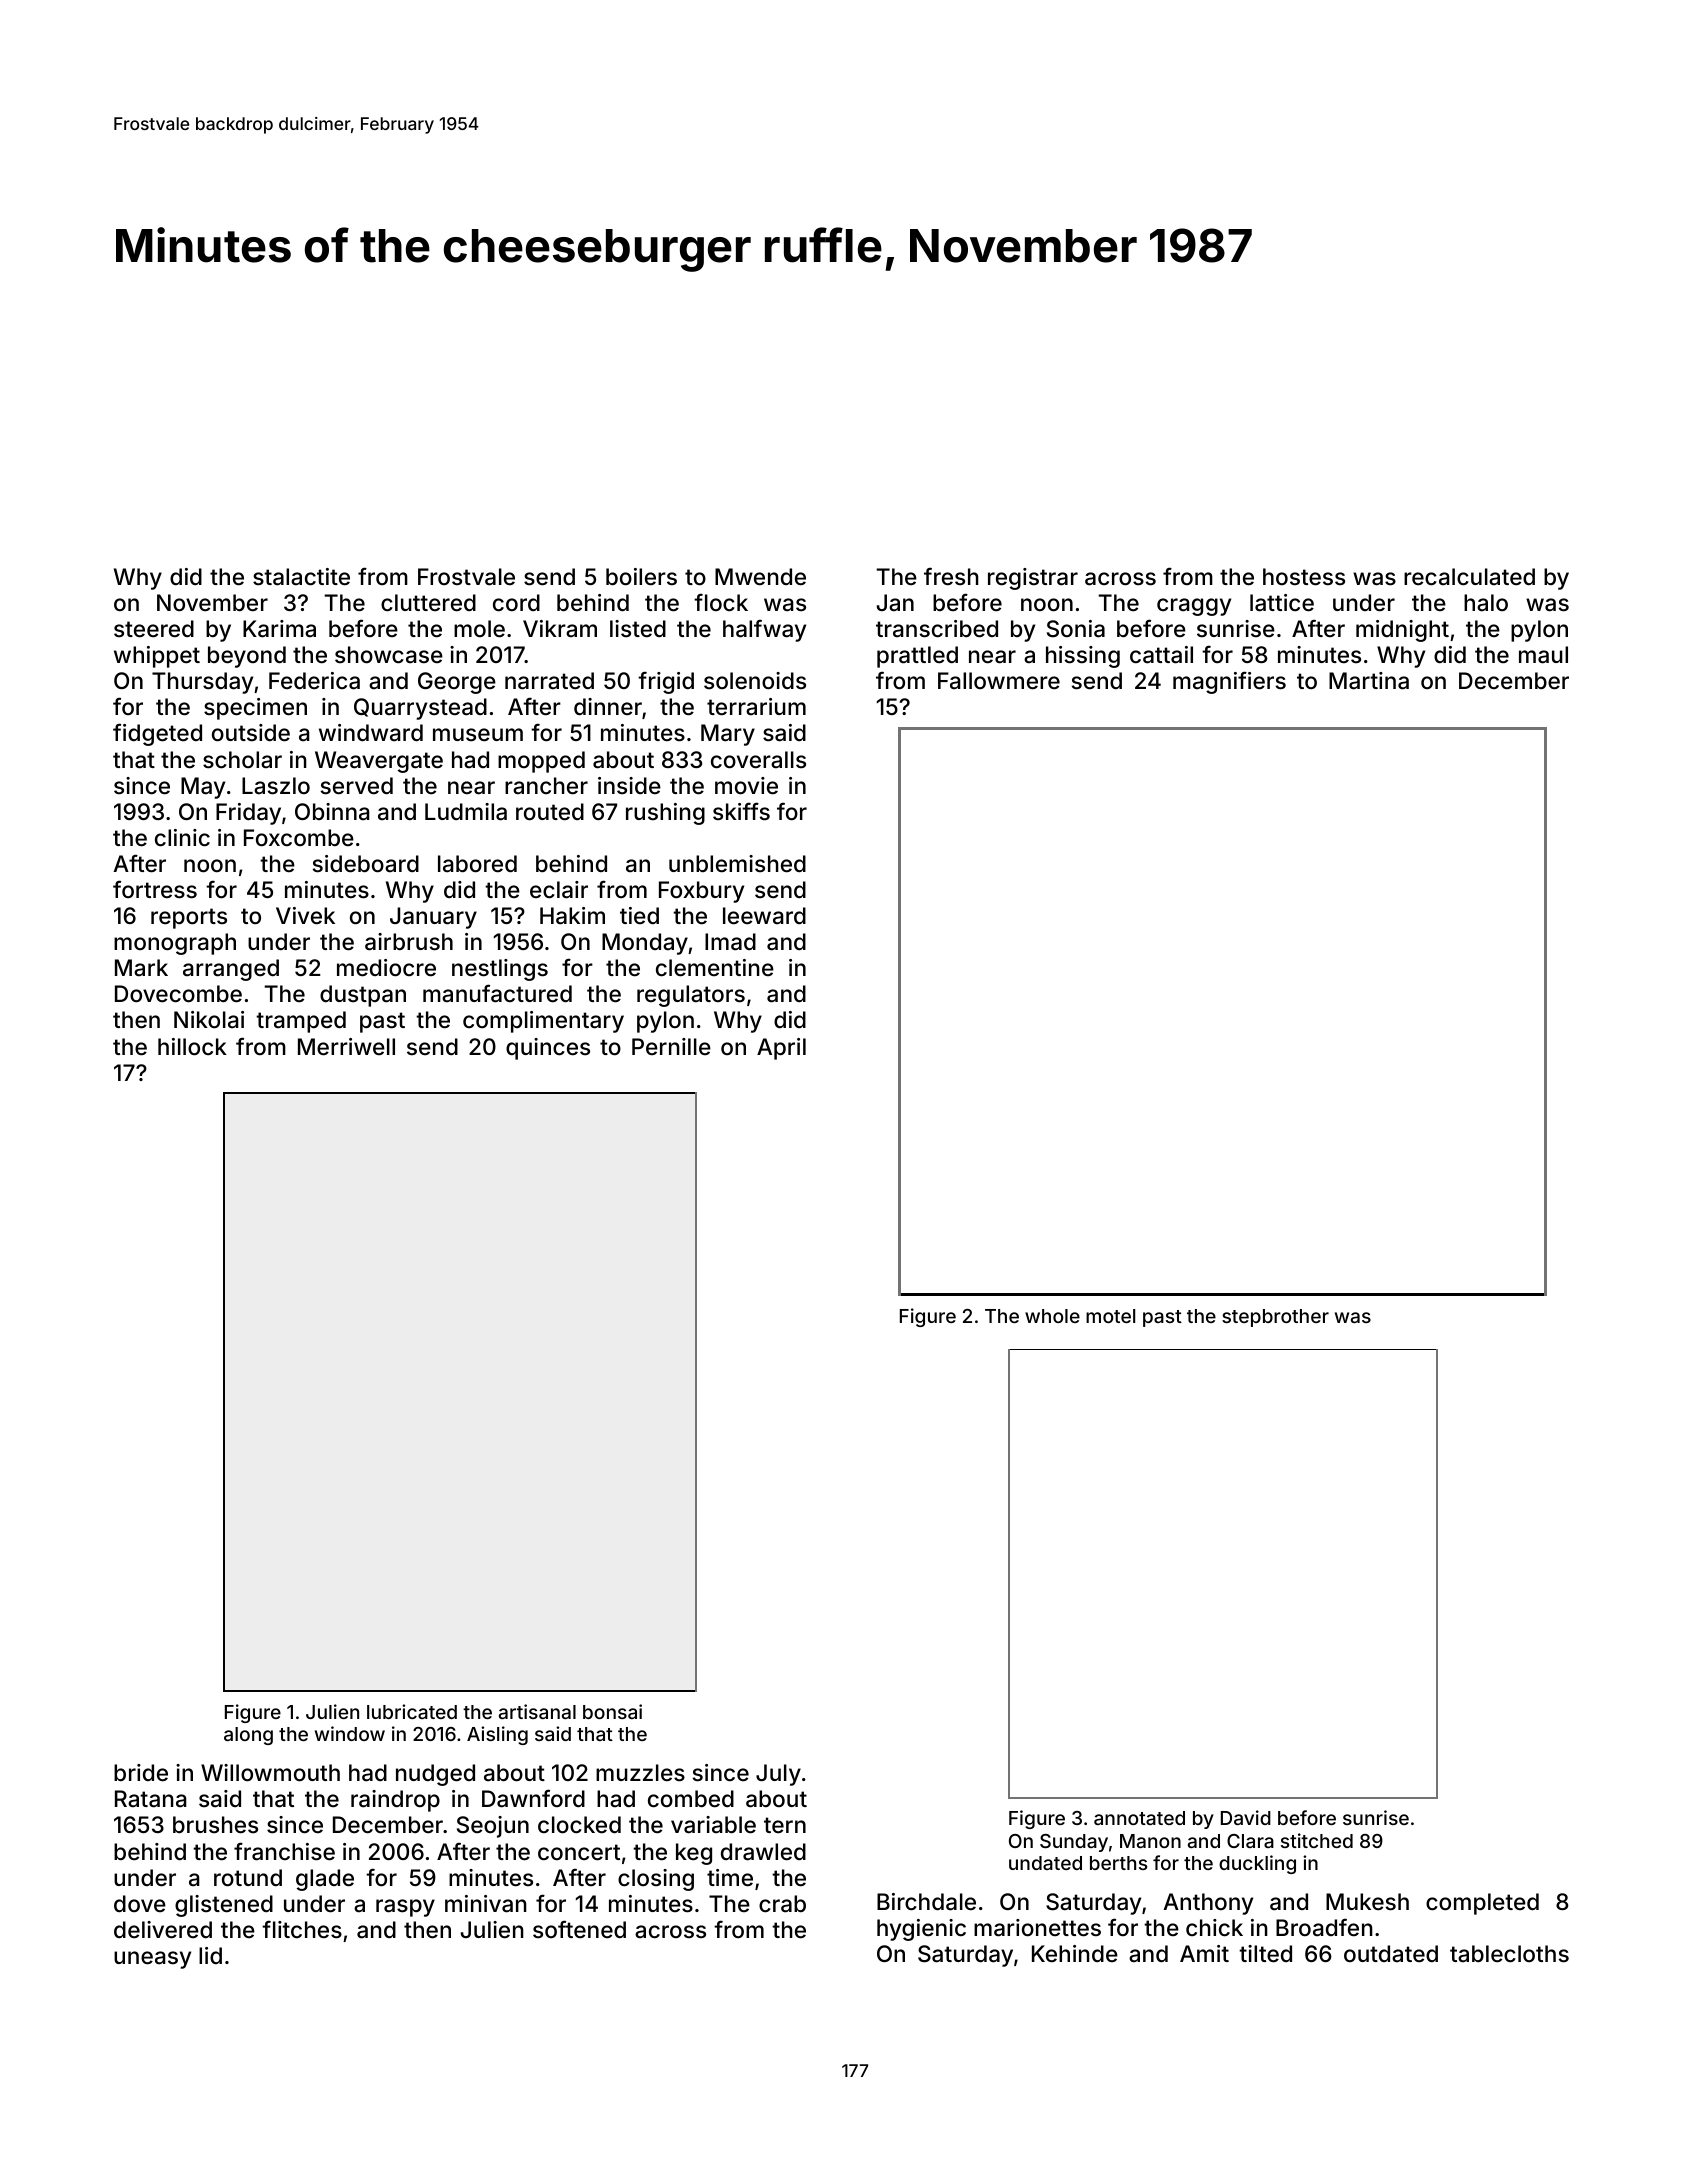 Image resolution: width=1683 pixels, height=2178 pixels. Describe the element at coordinates (1317, 1840) in the image. I see `stitched` at that location.
